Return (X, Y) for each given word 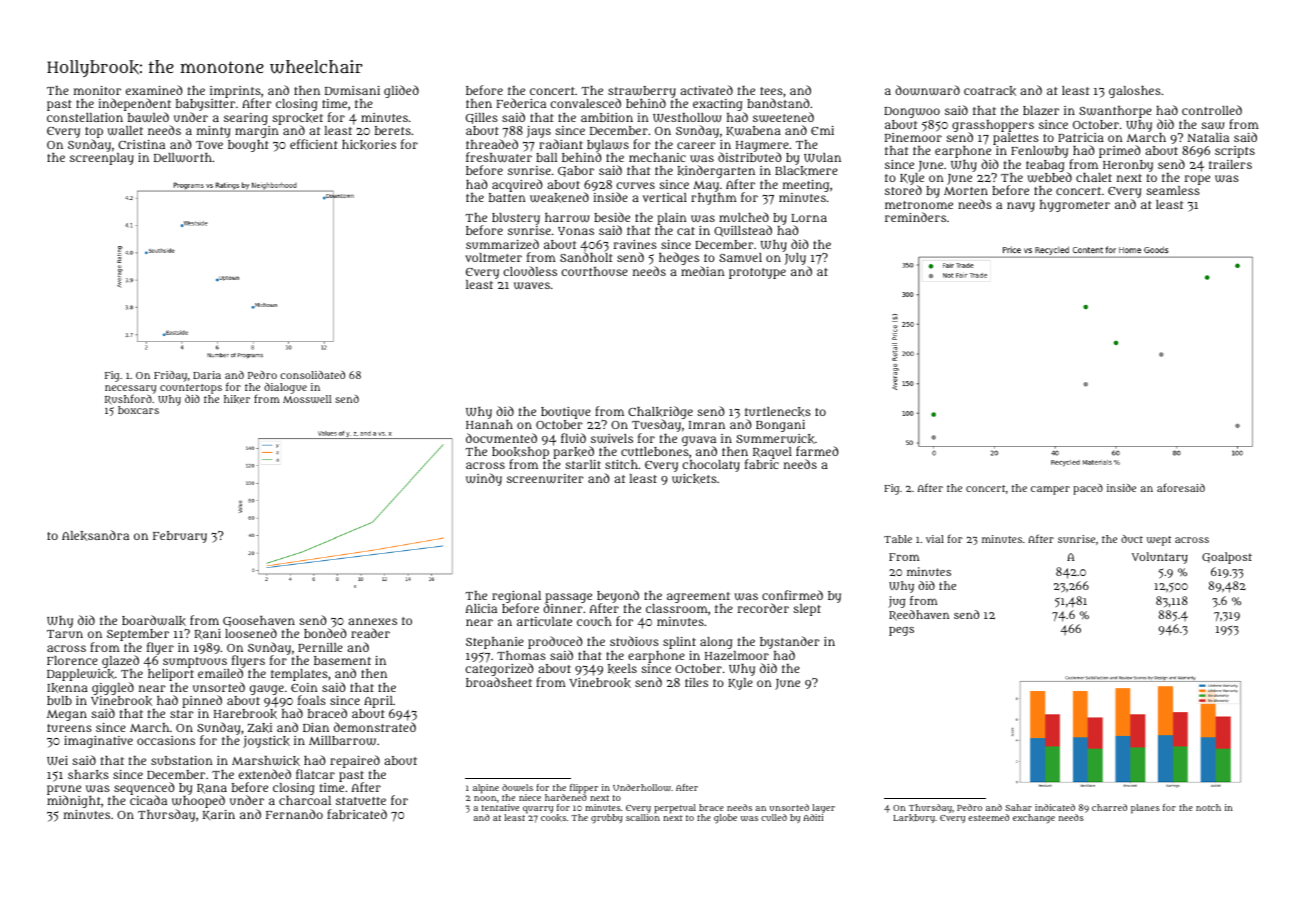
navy (1021, 207)
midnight (74, 802)
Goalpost (1227, 558)
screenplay (102, 159)
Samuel (740, 257)
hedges (679, 258)
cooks (553, 818)
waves (532, 286)
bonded (325, 633)
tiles (696, 682)
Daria (207, 375)
